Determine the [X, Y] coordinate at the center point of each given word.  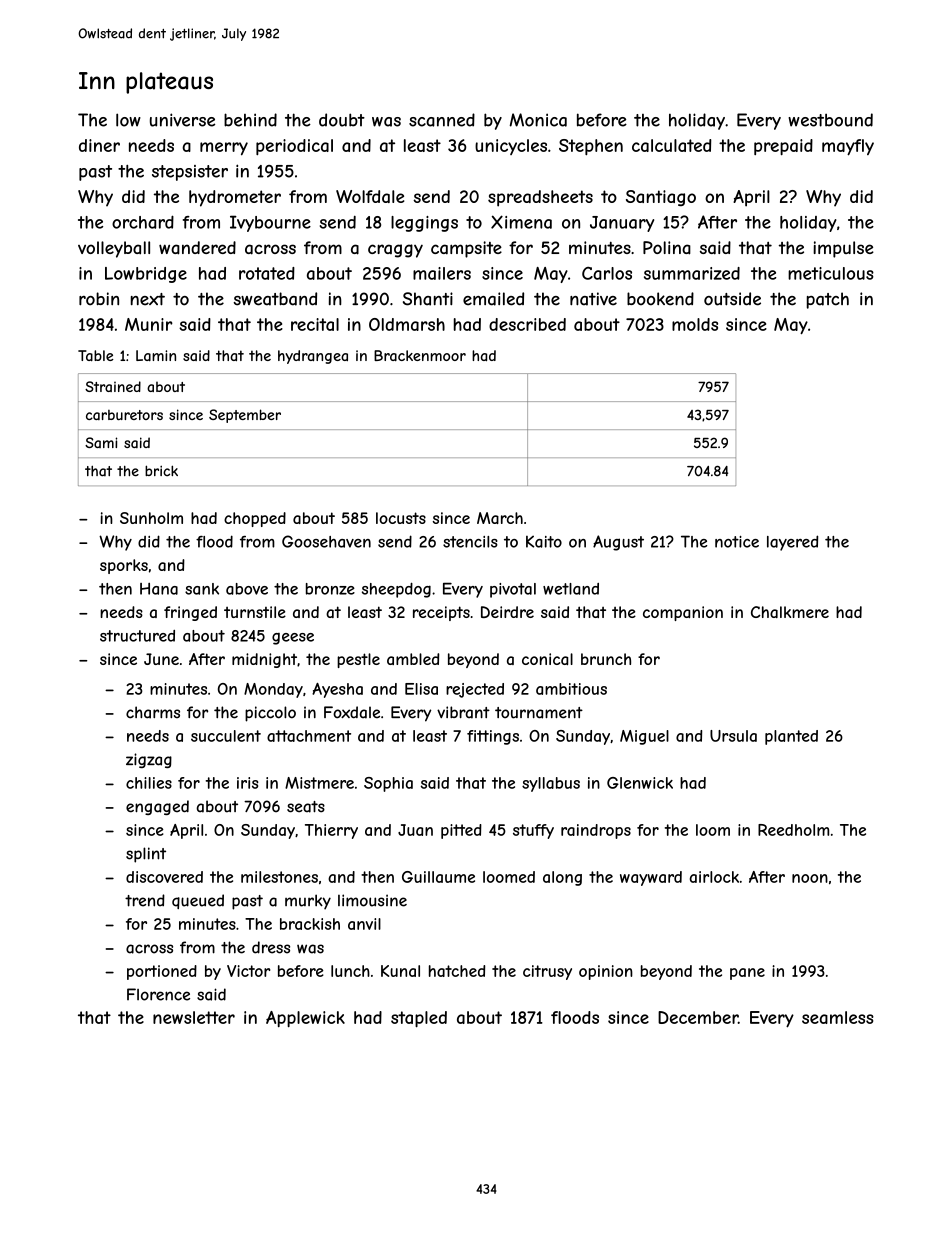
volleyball [114, 249]
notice [737, 542]
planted [791, 737]
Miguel [644, 737]
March [500, 518]
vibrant [463, 712]
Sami [101, 442]
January [622, 224]
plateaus [169, 83]
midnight [264, 660]
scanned [442, 120]
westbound [830, 120]
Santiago [661, 198]
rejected [475, 690]
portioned [162, 972]
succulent [226, 736]
